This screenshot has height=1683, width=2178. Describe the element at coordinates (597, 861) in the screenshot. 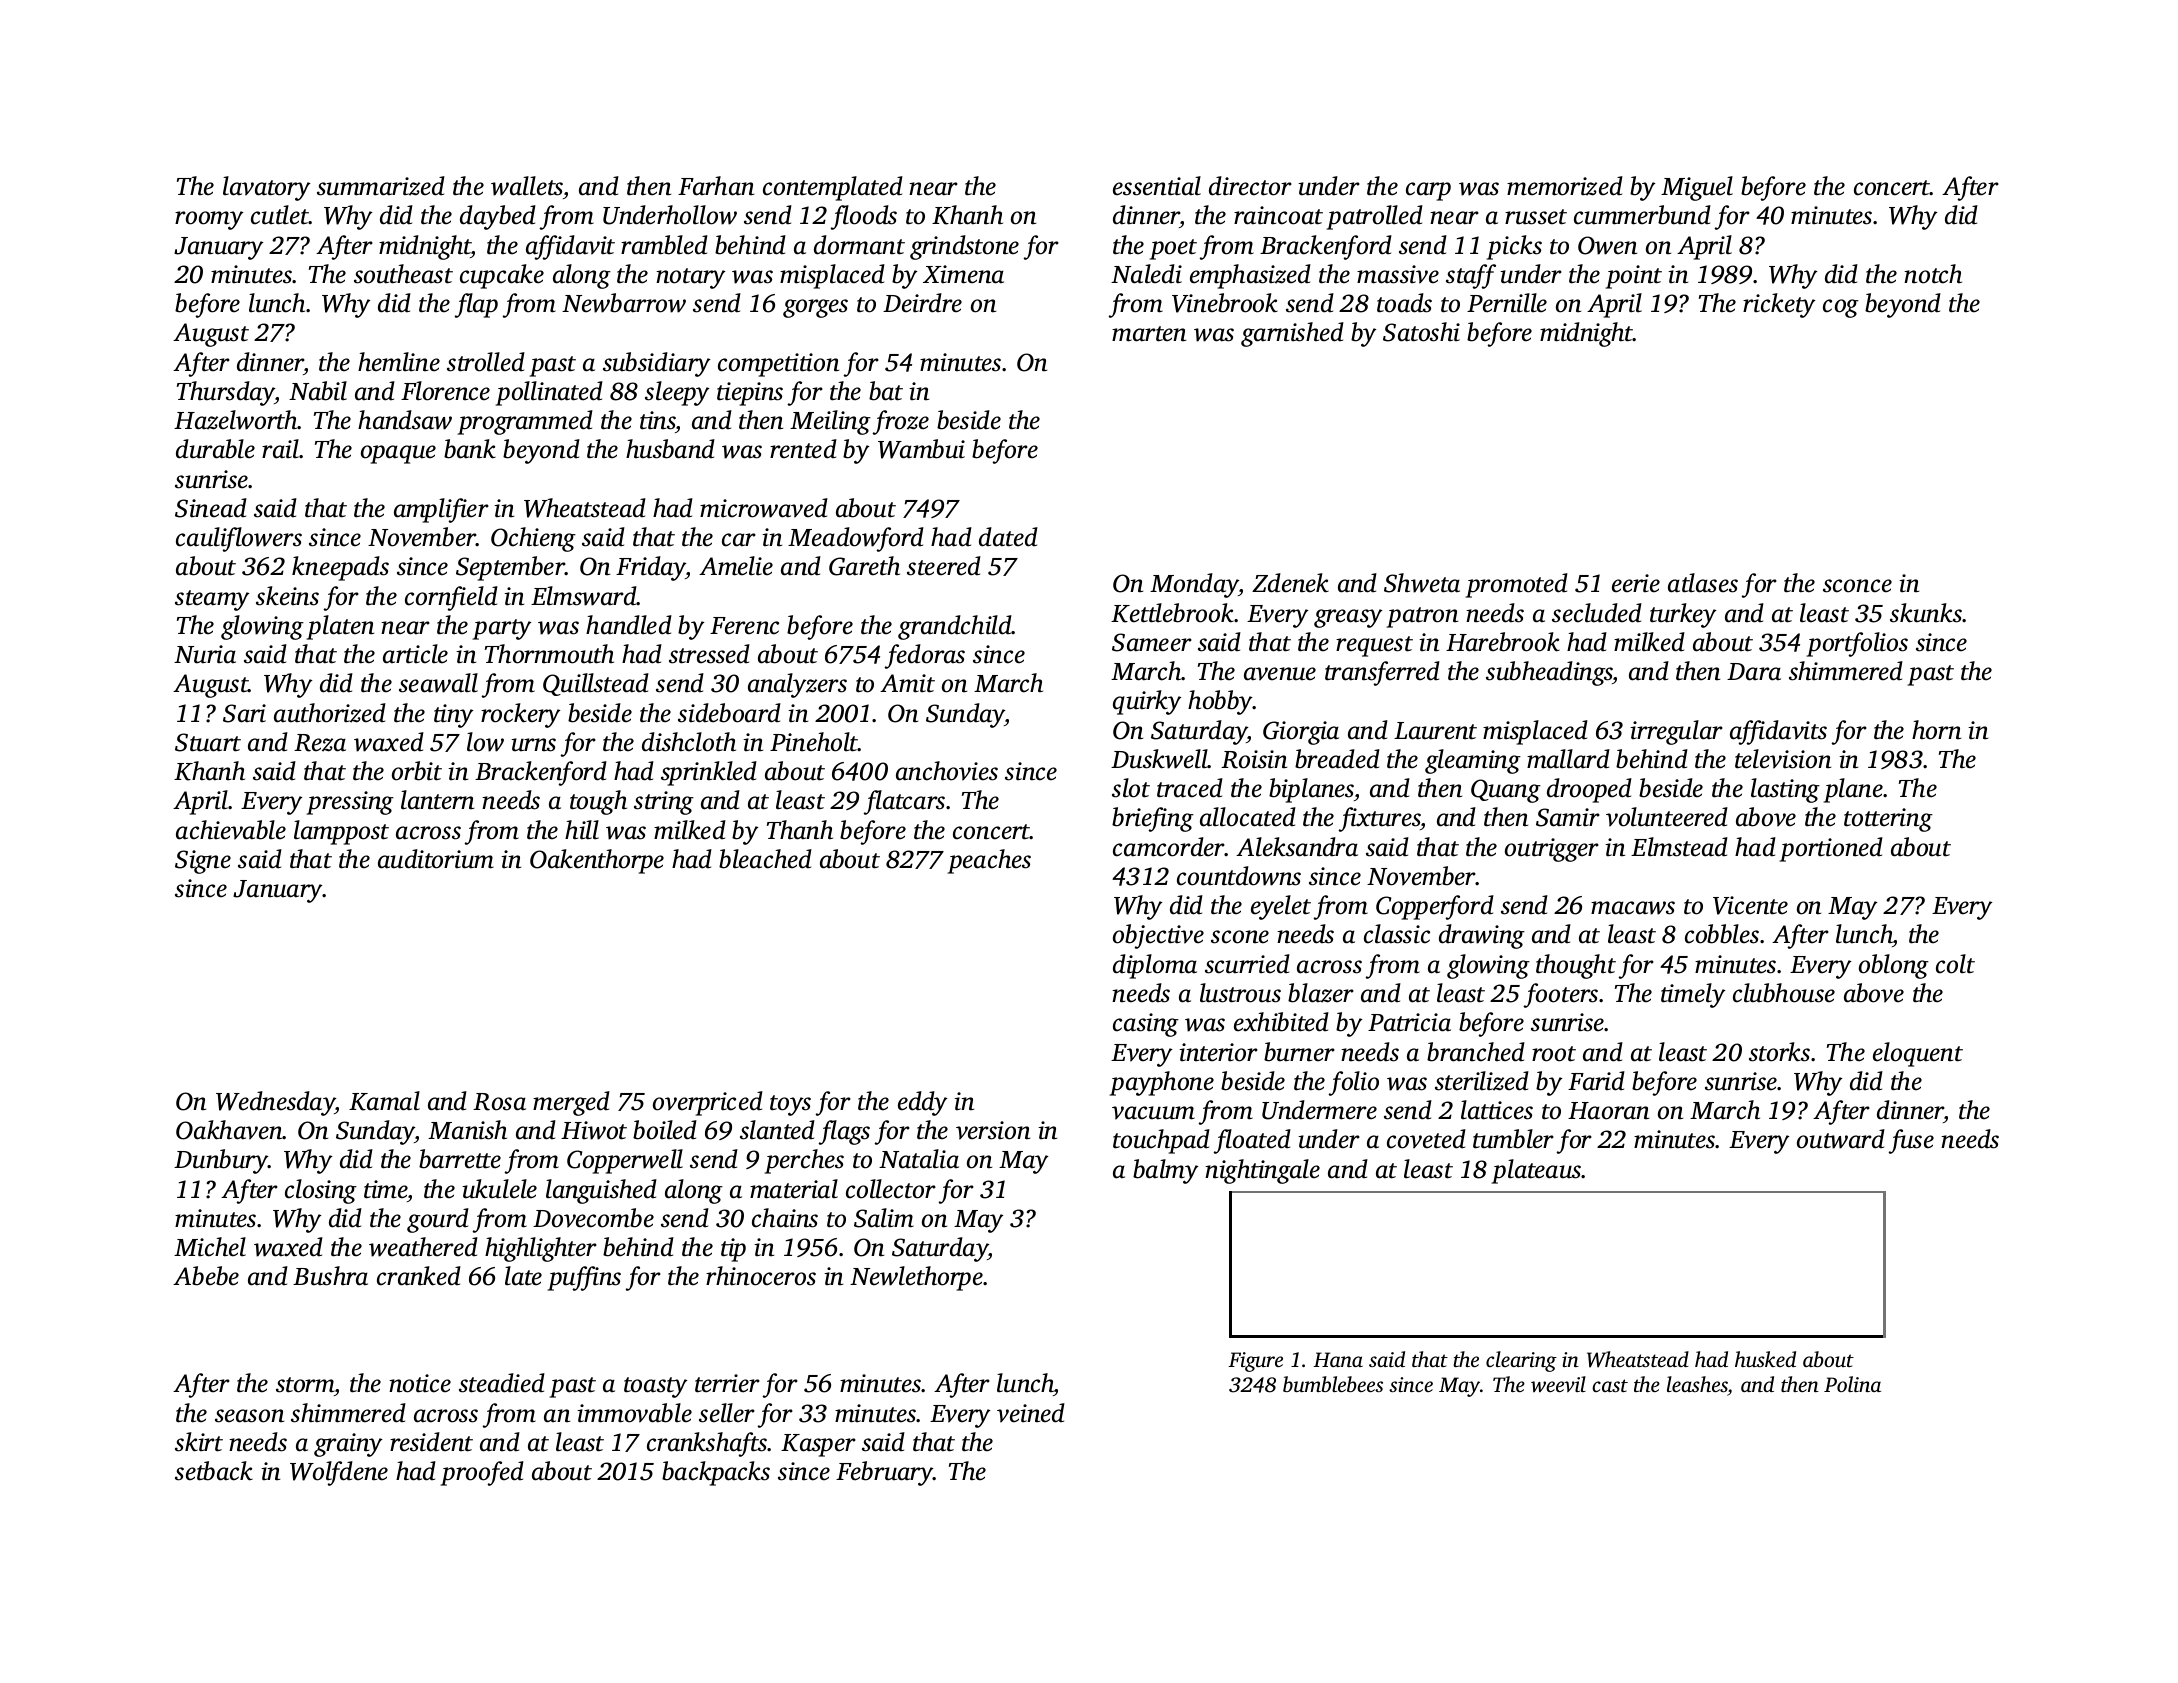

I see `Oakenthorpe` at that location.
